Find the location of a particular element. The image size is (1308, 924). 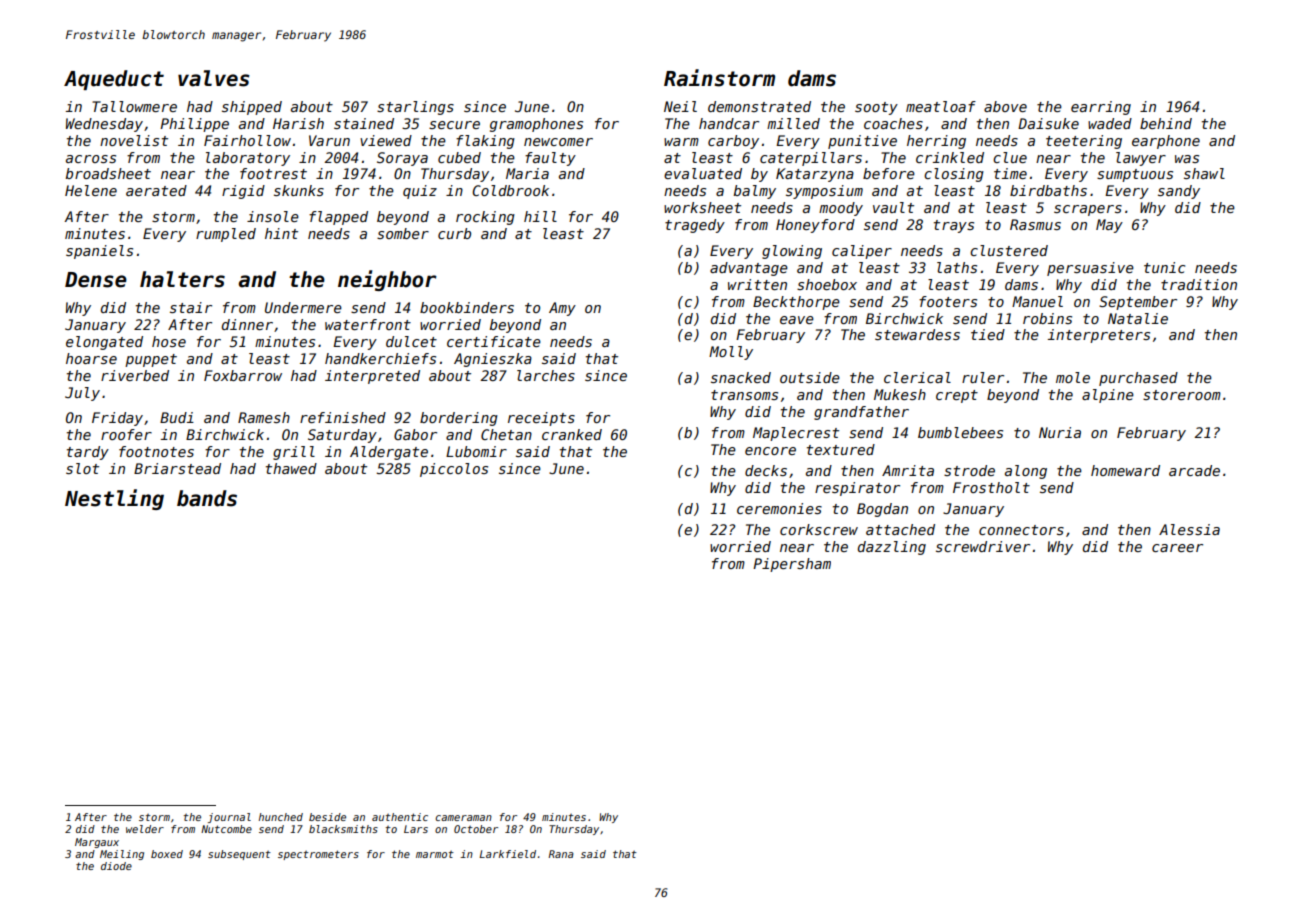

earring is located at coordinates (1101, 108).
